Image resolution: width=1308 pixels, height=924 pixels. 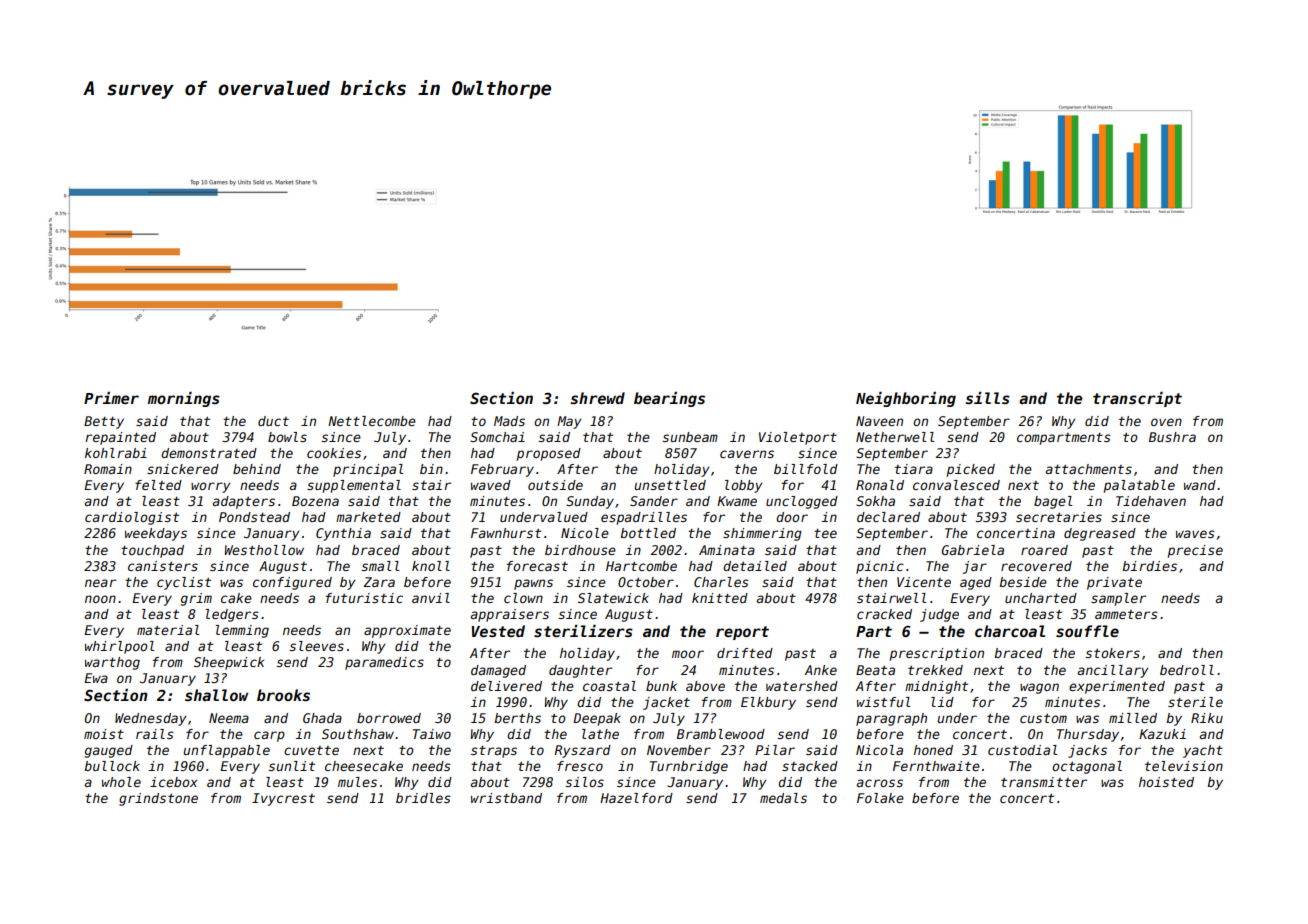 What do you see at coordinates (156, 534) in the image?
I see `weekdays` at bounding box center [156, 534].
